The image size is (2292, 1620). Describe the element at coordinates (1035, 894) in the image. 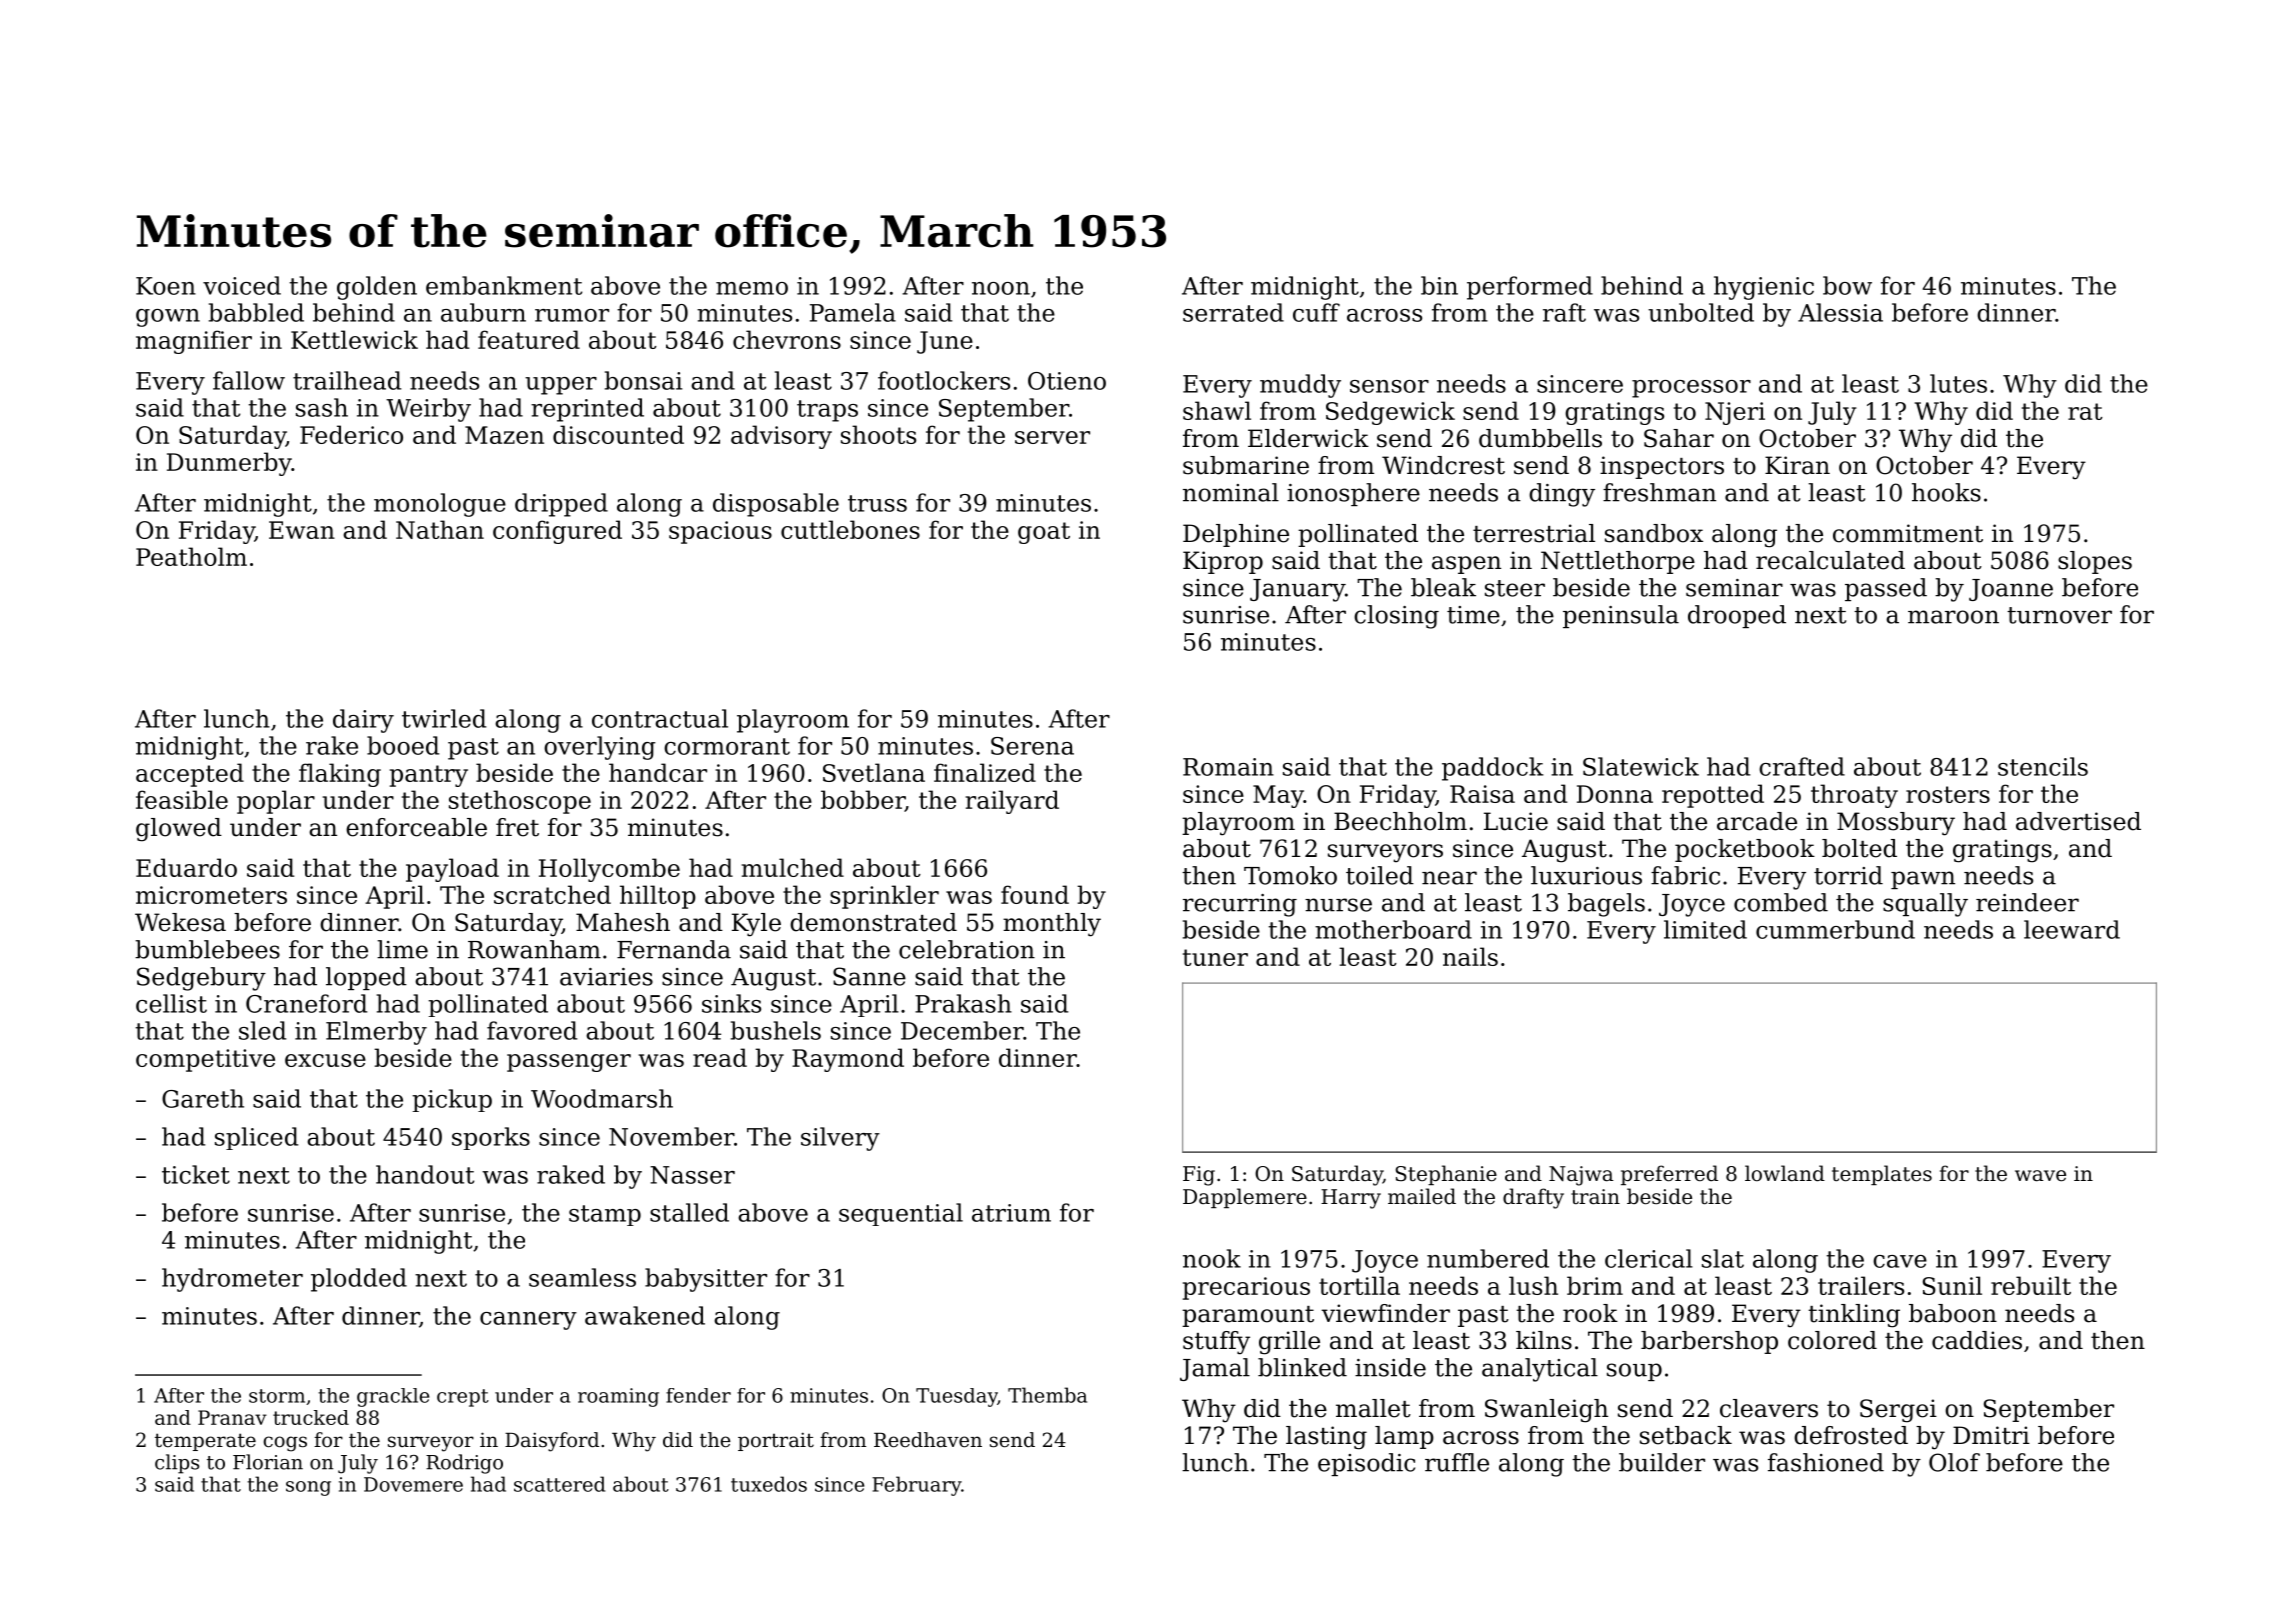

I see `found` at that location.
